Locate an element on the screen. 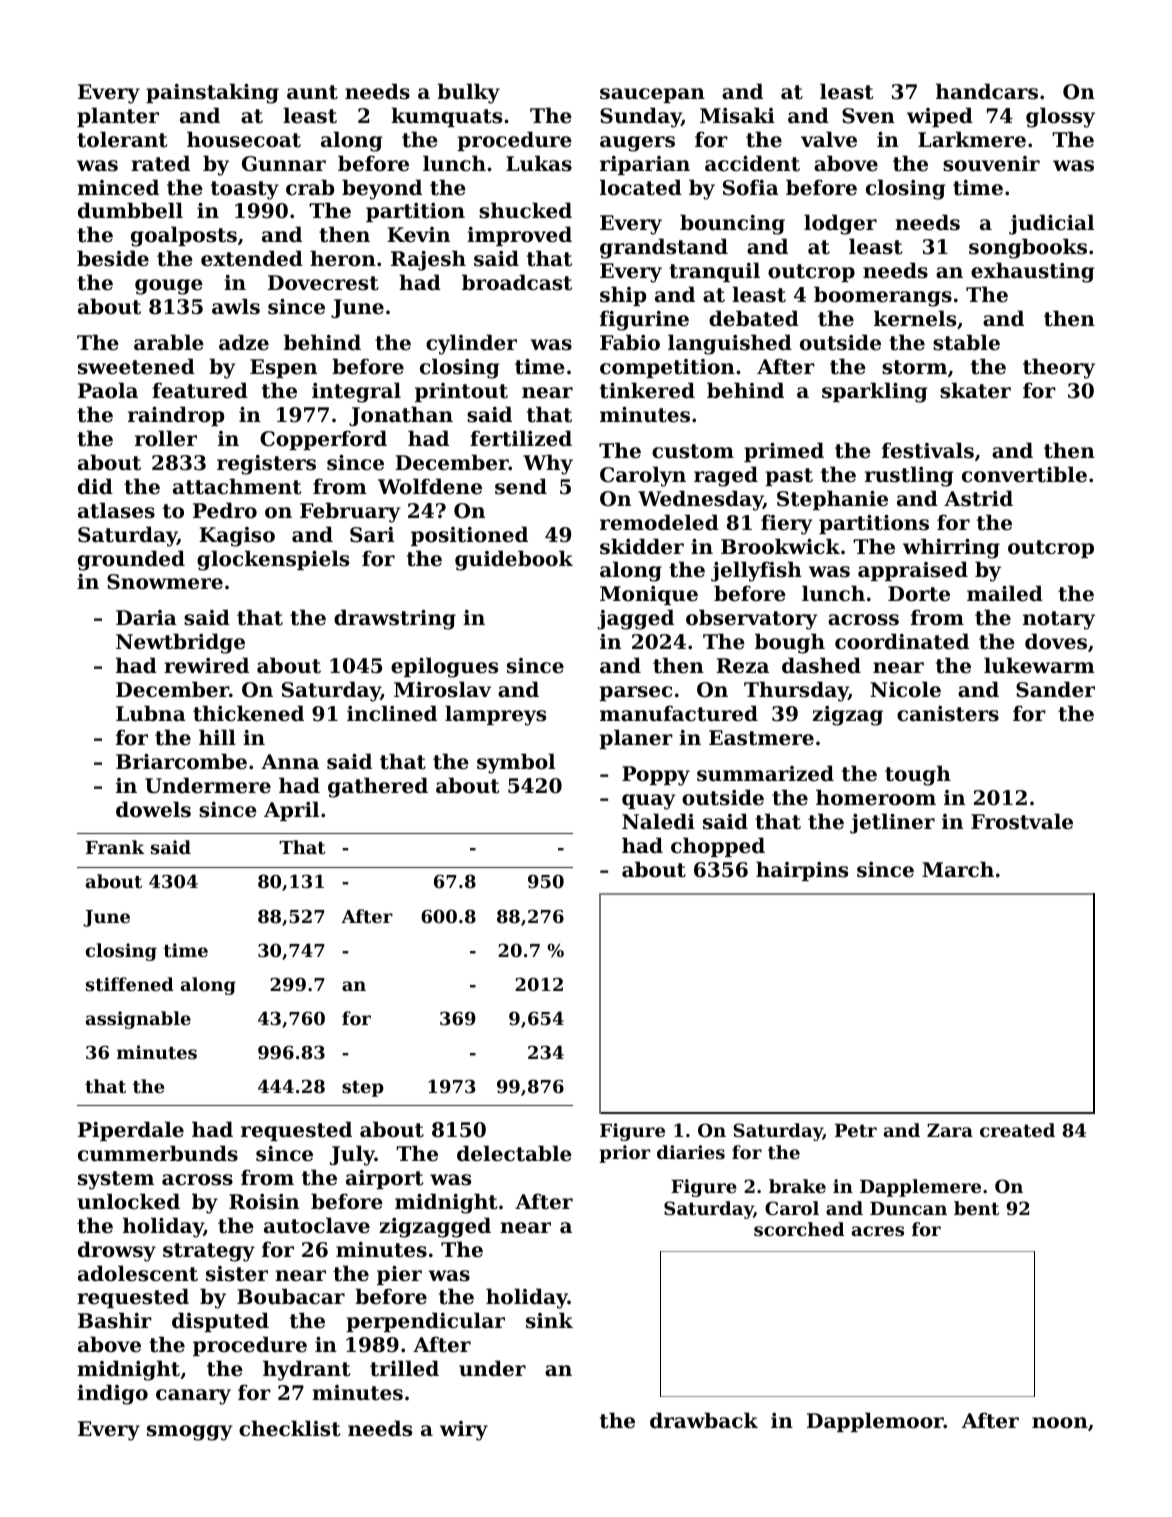 The width and height of the screenshot is (1172, 1517). checklist is located at coordinates (289, 1428).
